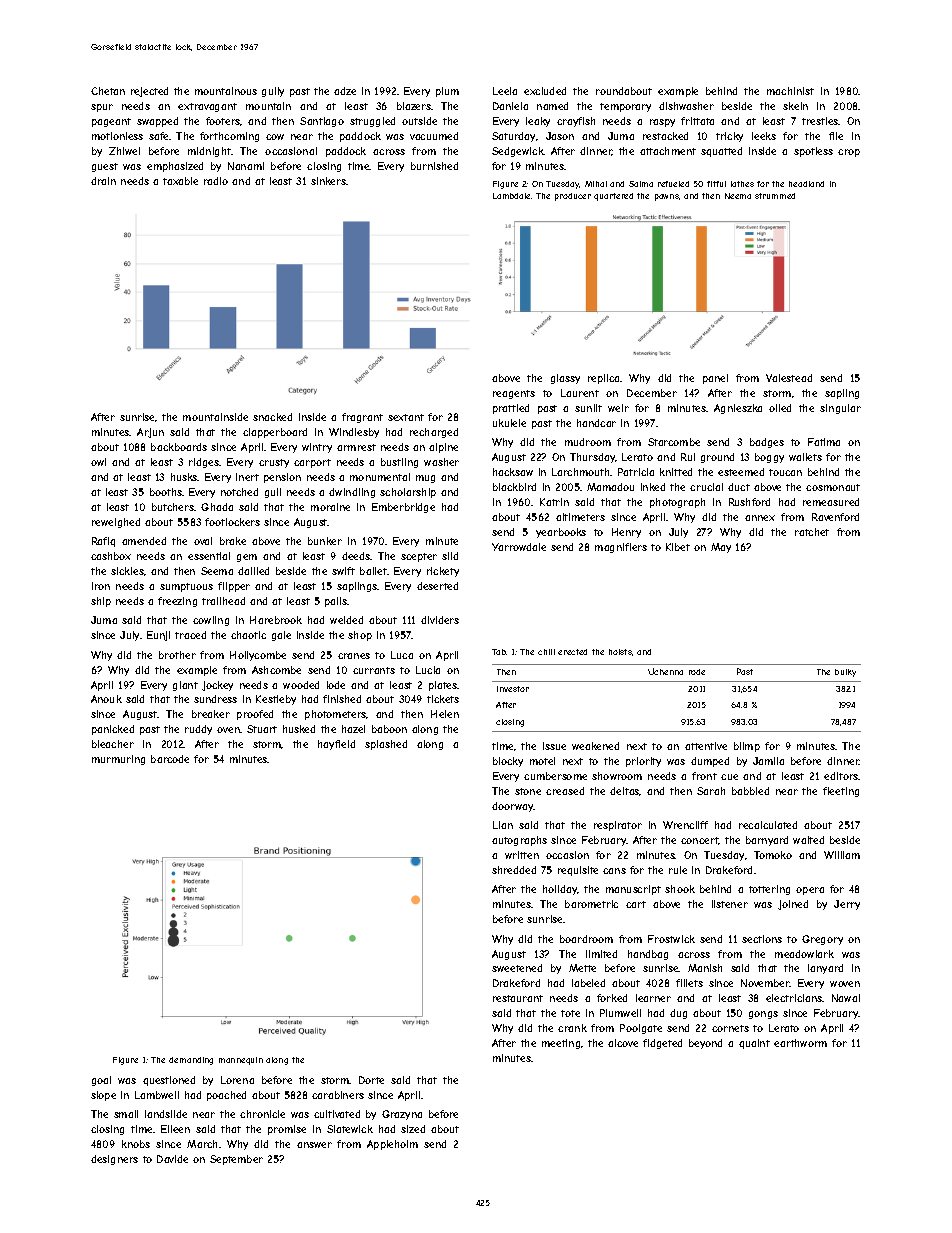  What do you see at coordinates (170, 759) in the screenshot?
I see `barcode` at bounding box center [170, 759].
